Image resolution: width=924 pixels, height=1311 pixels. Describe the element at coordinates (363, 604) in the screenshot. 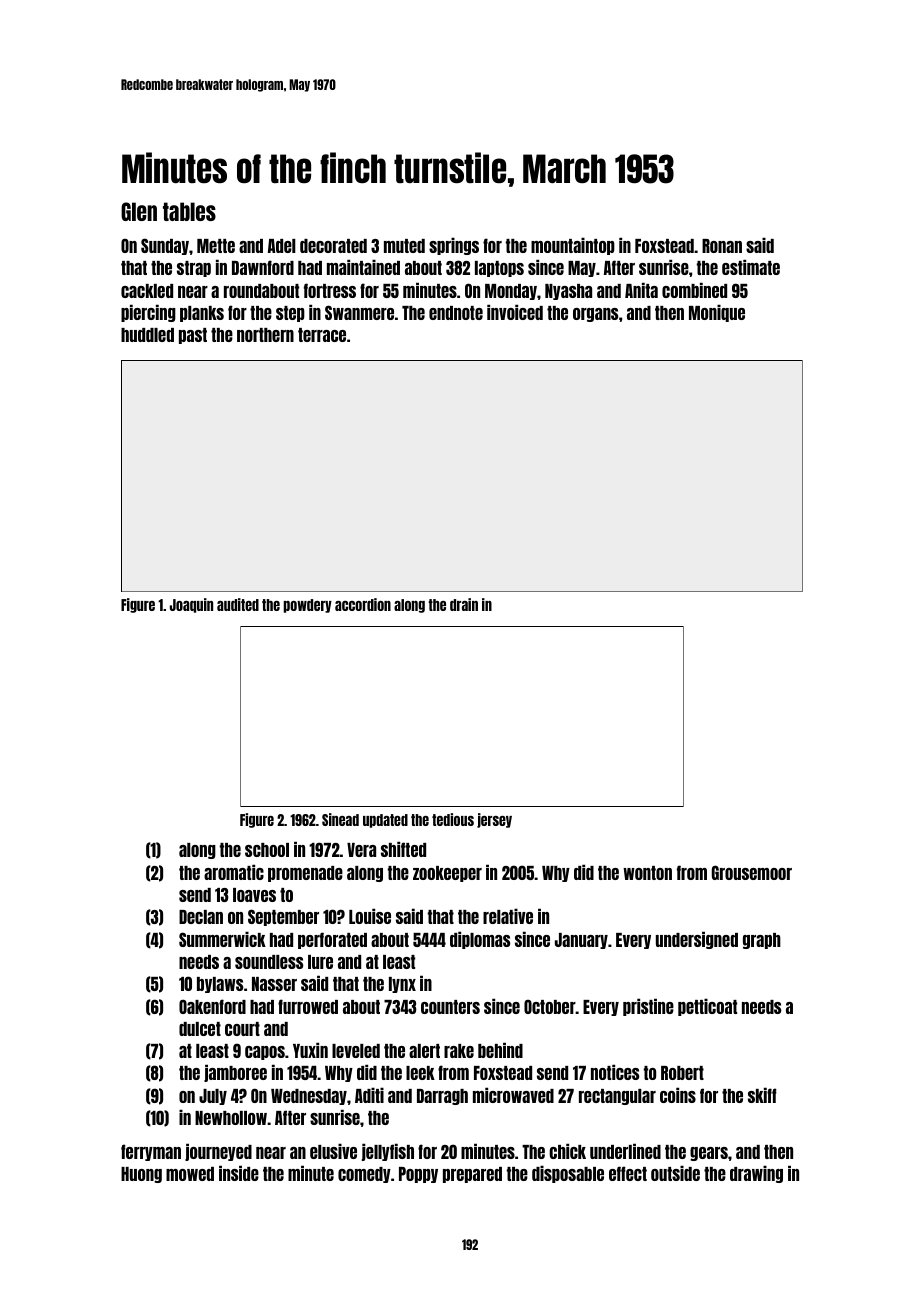

I see `accordion` at that location.
